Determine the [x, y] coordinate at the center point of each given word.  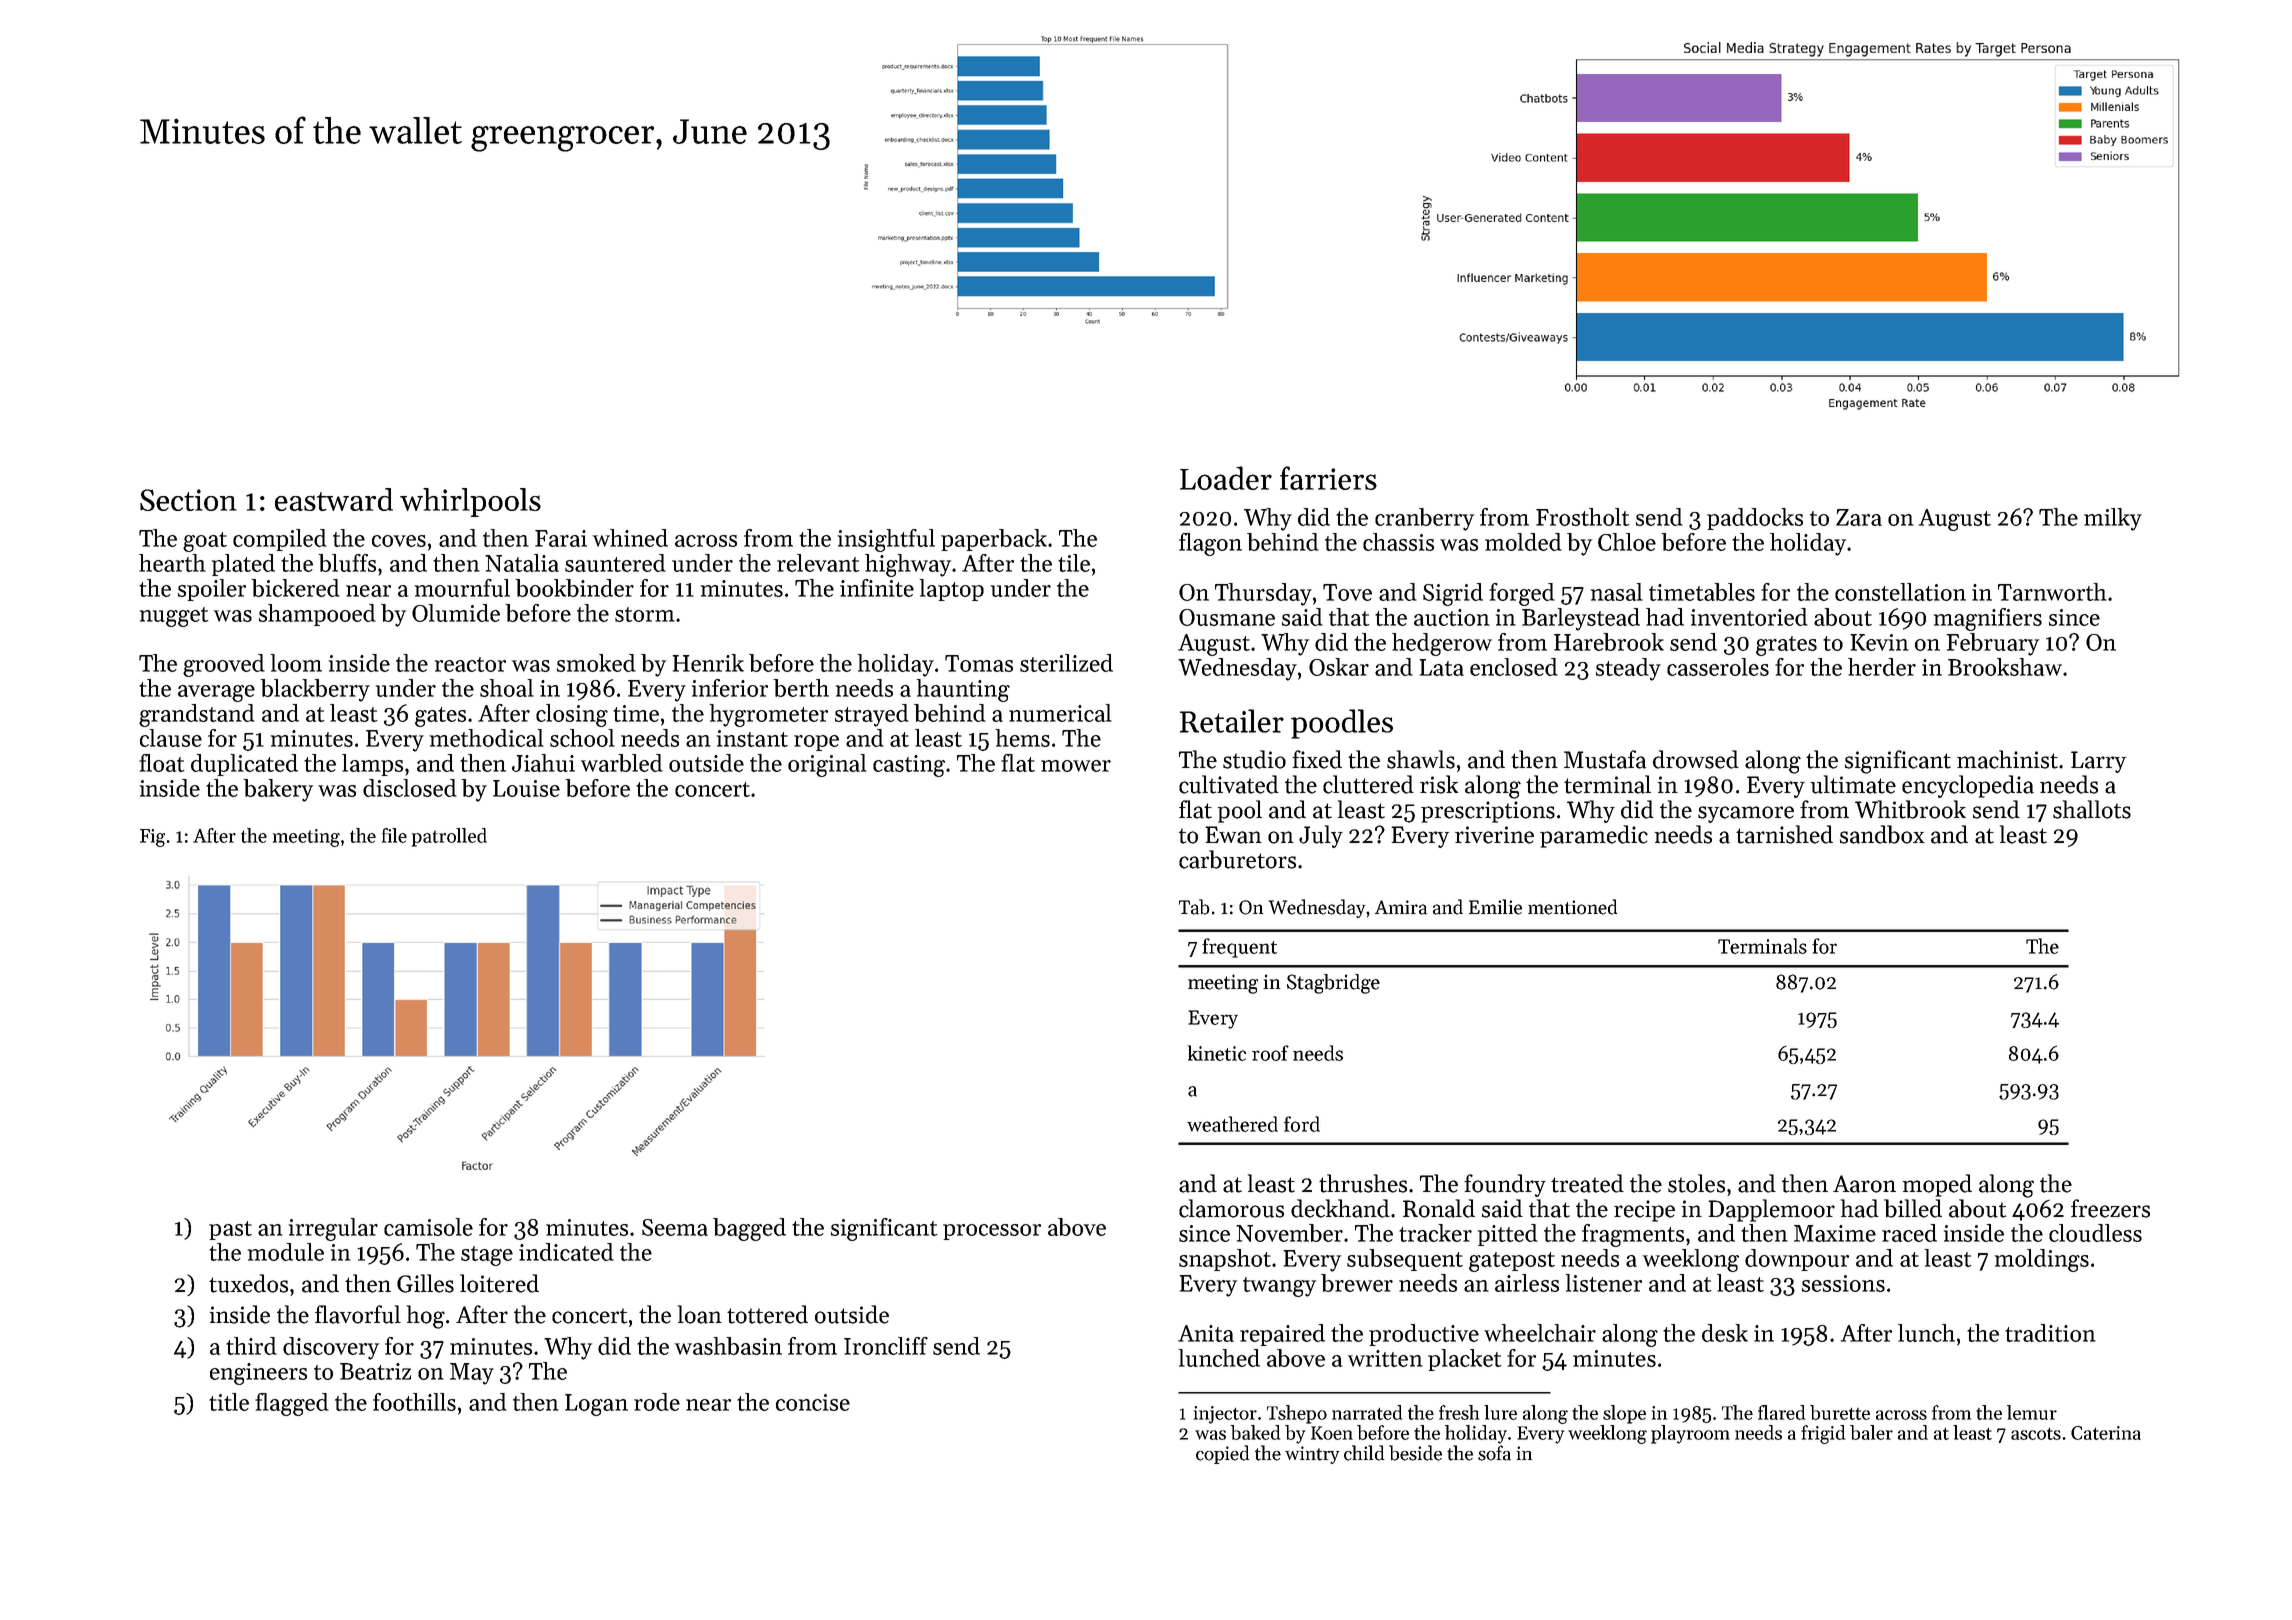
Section [188, 500]
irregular [333, 1229]
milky [2113, 519]
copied [1222, 1454]
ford [1302, 1124]
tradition [2050, 1333]
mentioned [1572, 907]
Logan [596, 1405]
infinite [877, 588]
